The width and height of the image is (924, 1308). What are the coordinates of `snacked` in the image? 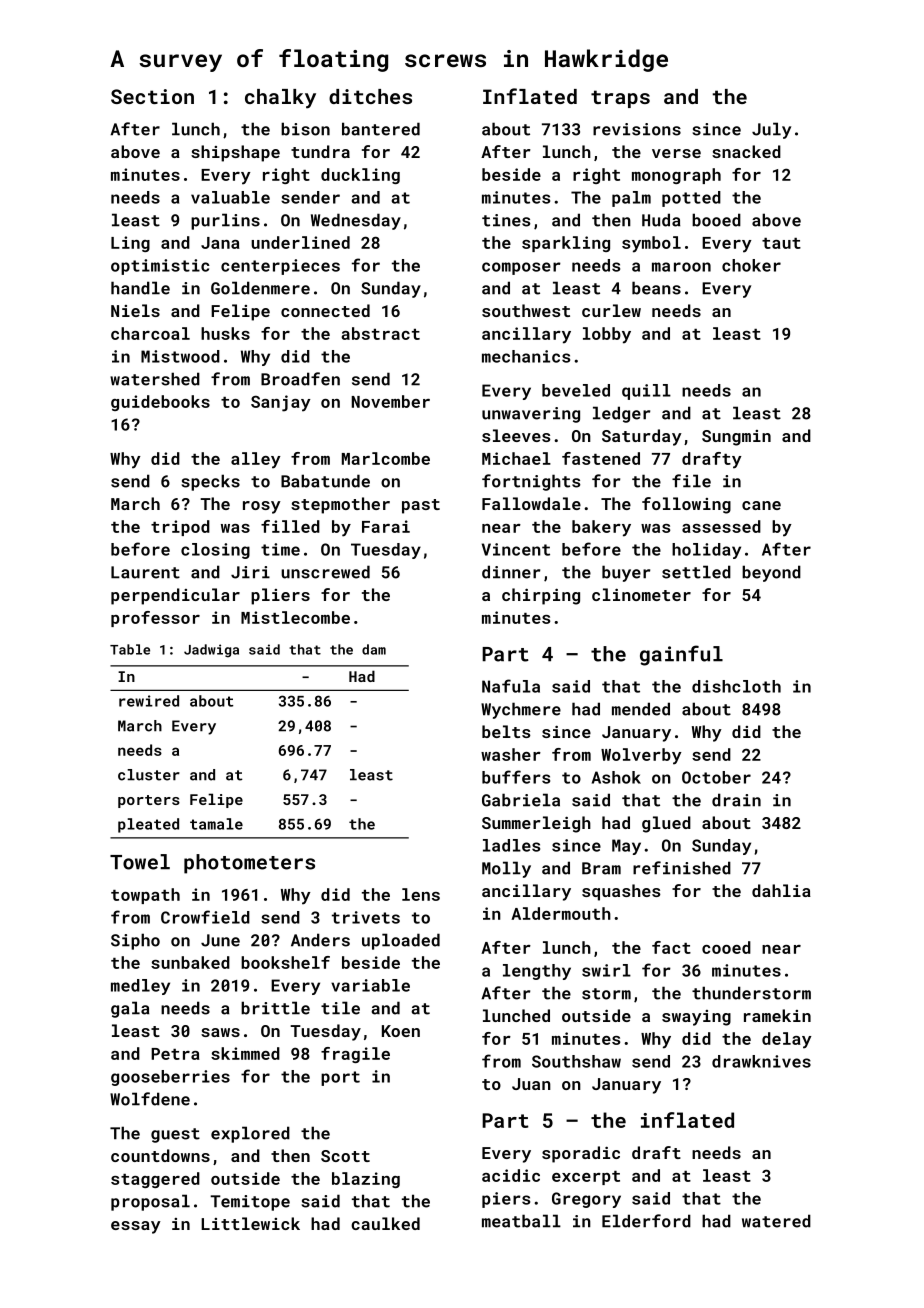 It's located at (746, 151).
